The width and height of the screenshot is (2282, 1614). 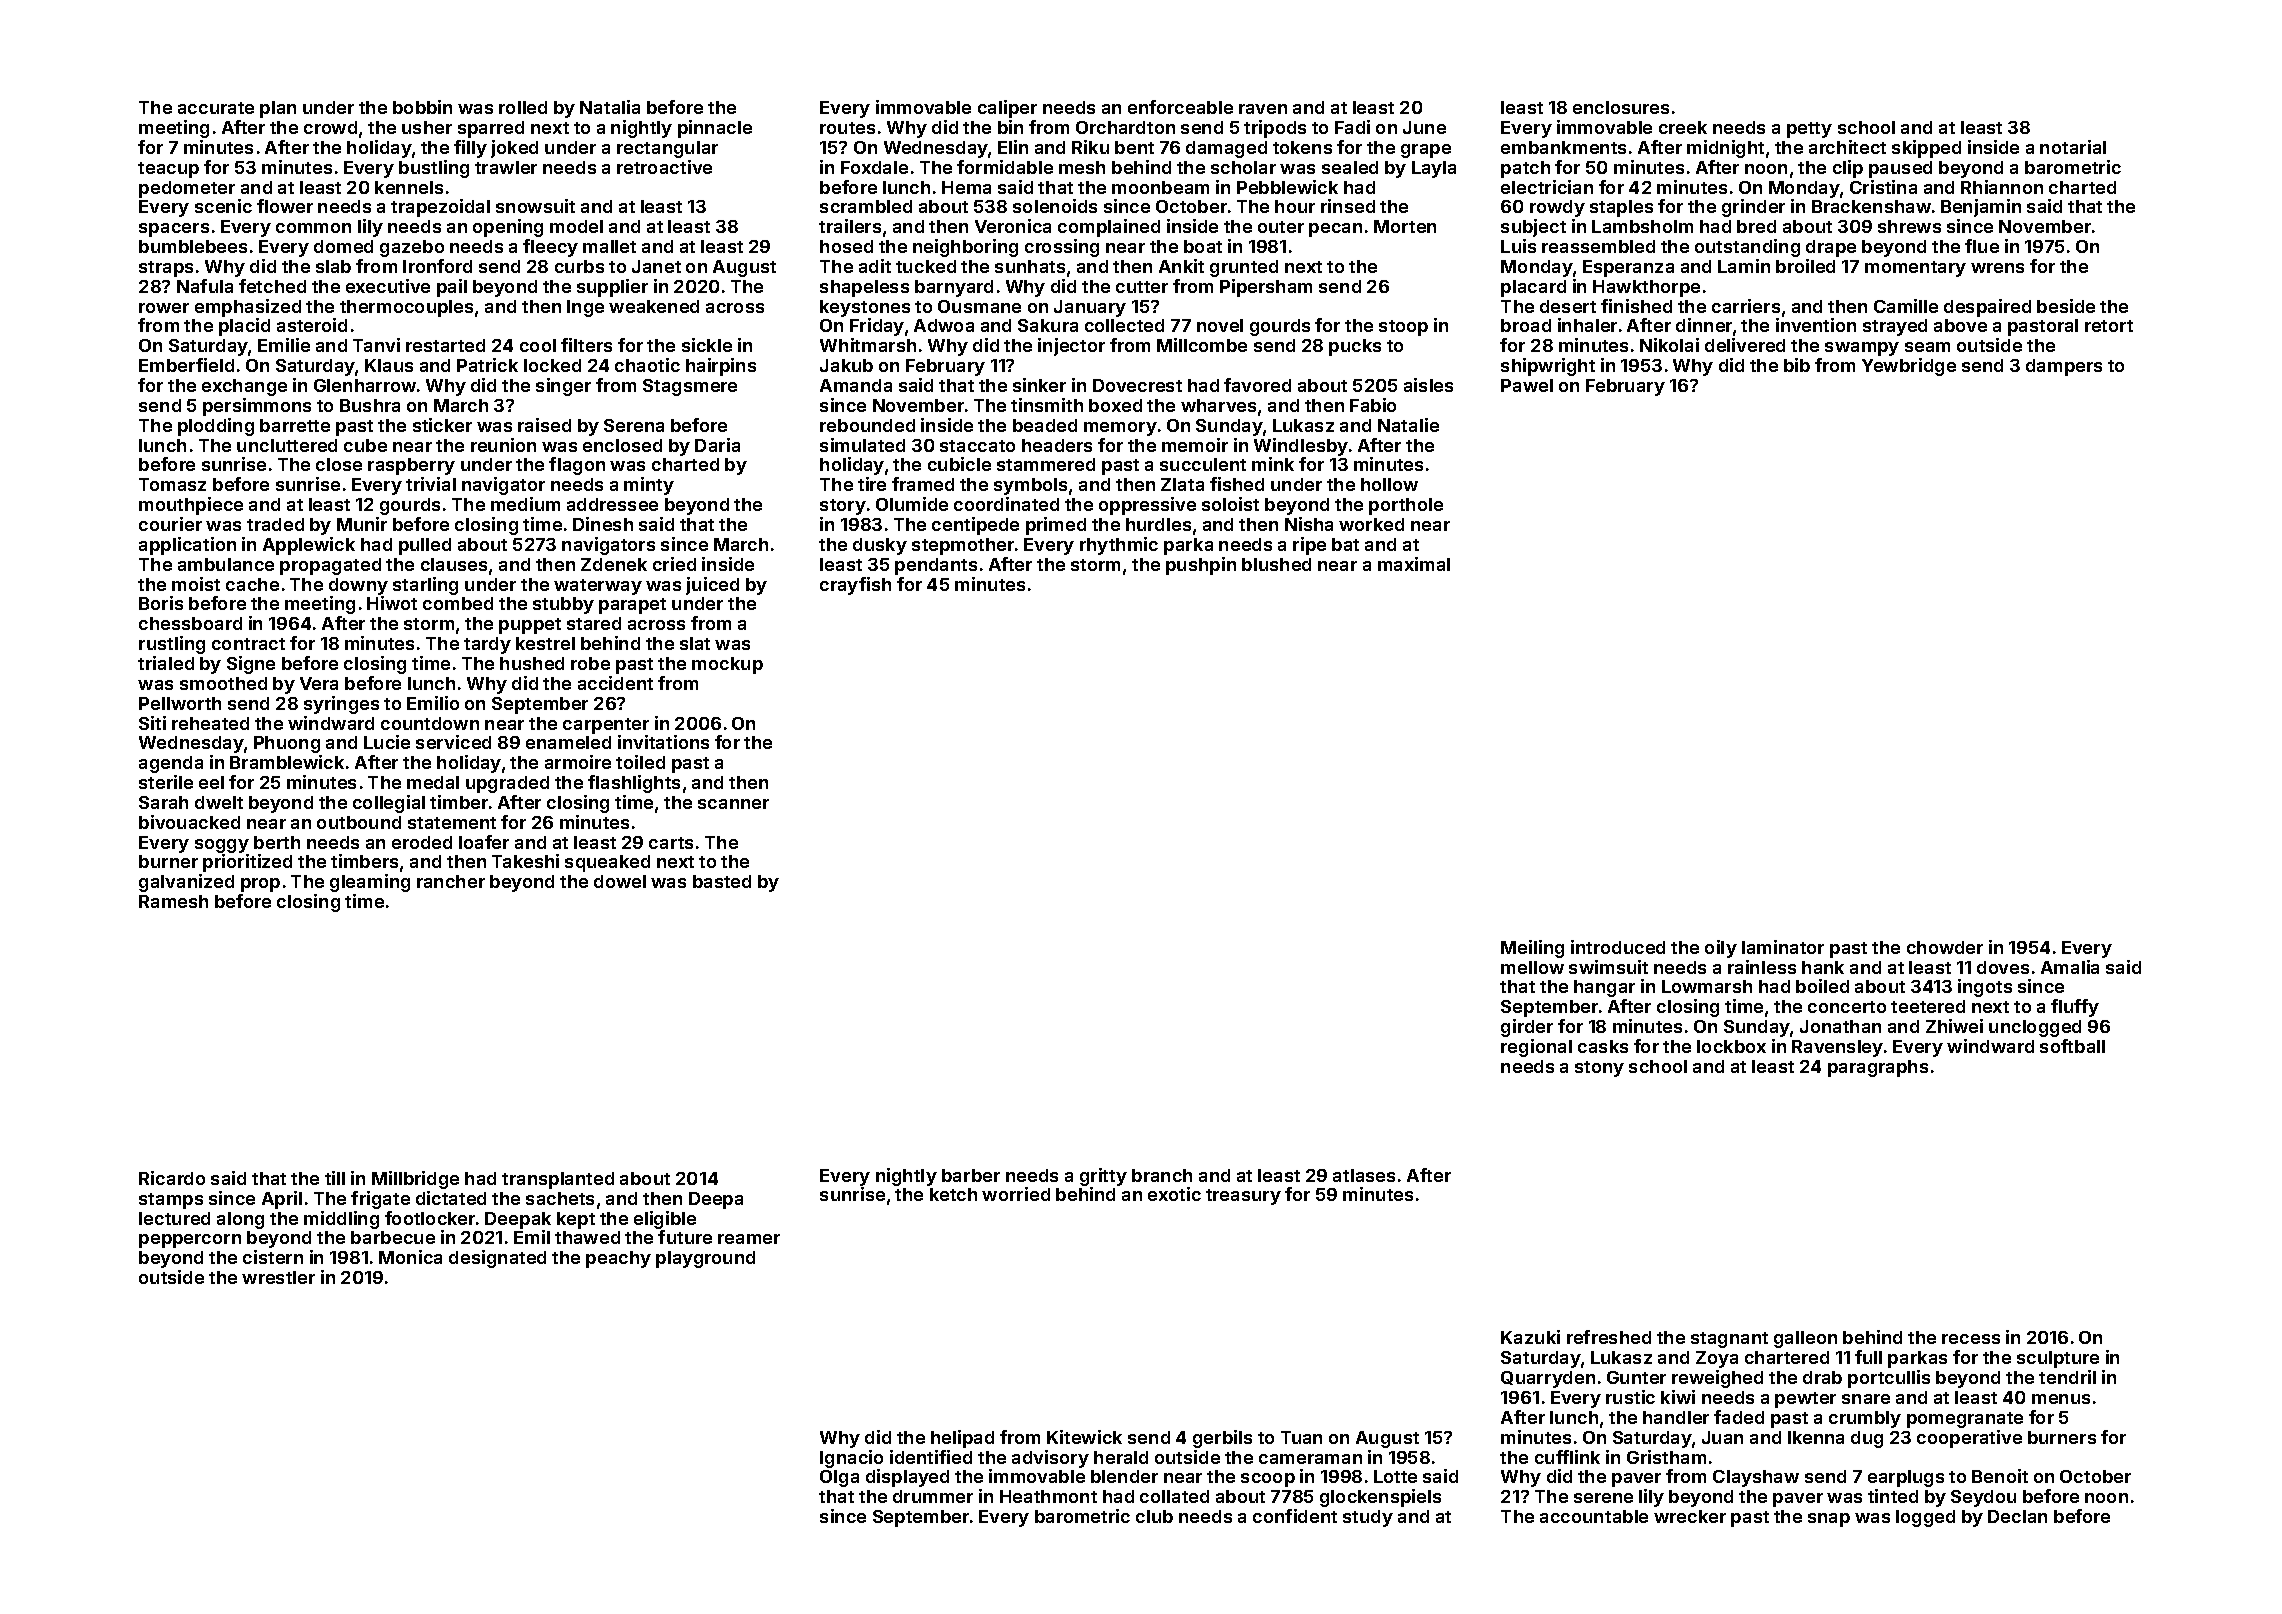 I want to click on Morten, so click(x=1405, y=226).
